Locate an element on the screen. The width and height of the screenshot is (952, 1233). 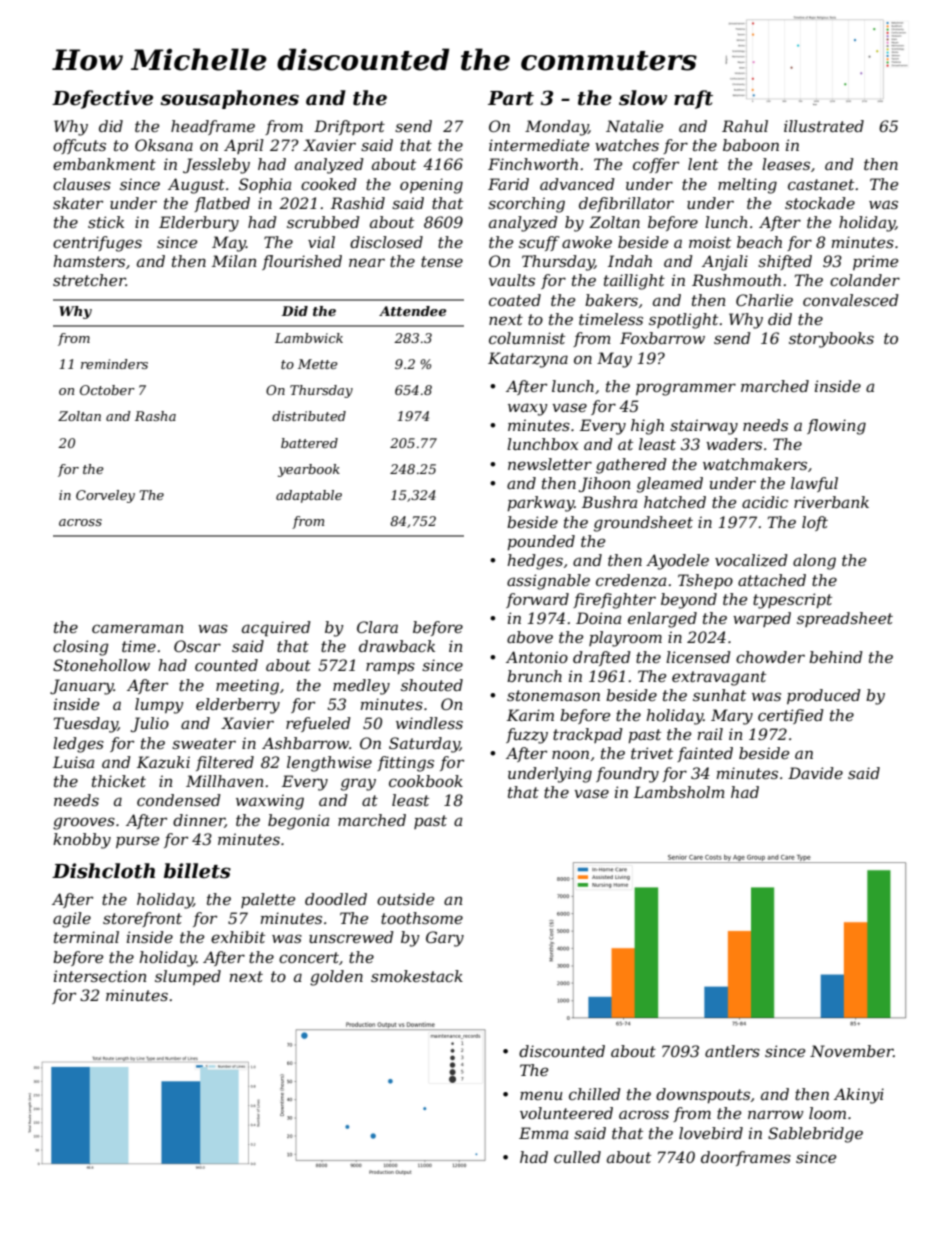
Emma is located at coordinates (543, 1133).
